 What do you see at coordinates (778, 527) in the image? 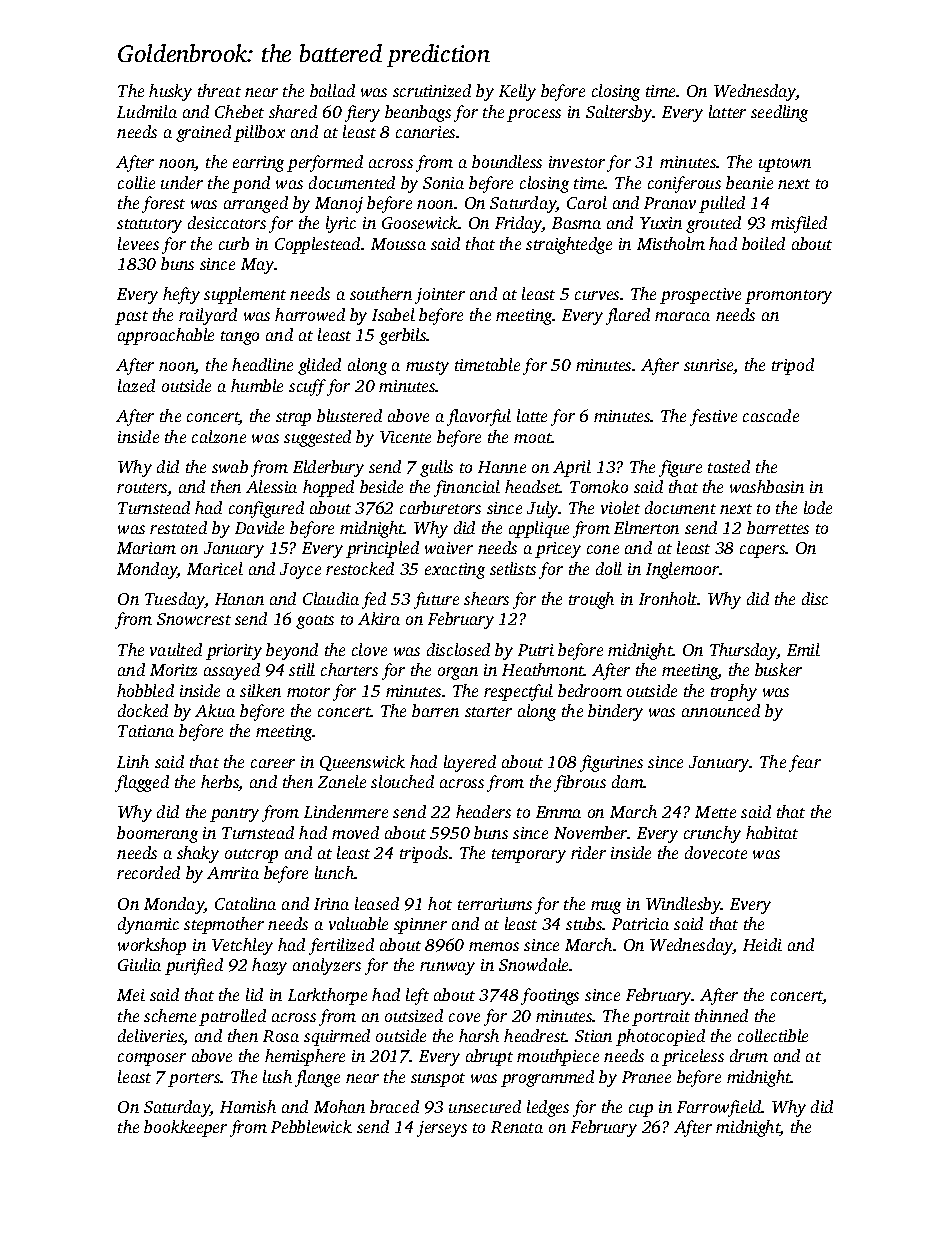
I see `barrettes` at bounding box center [778, 527].
